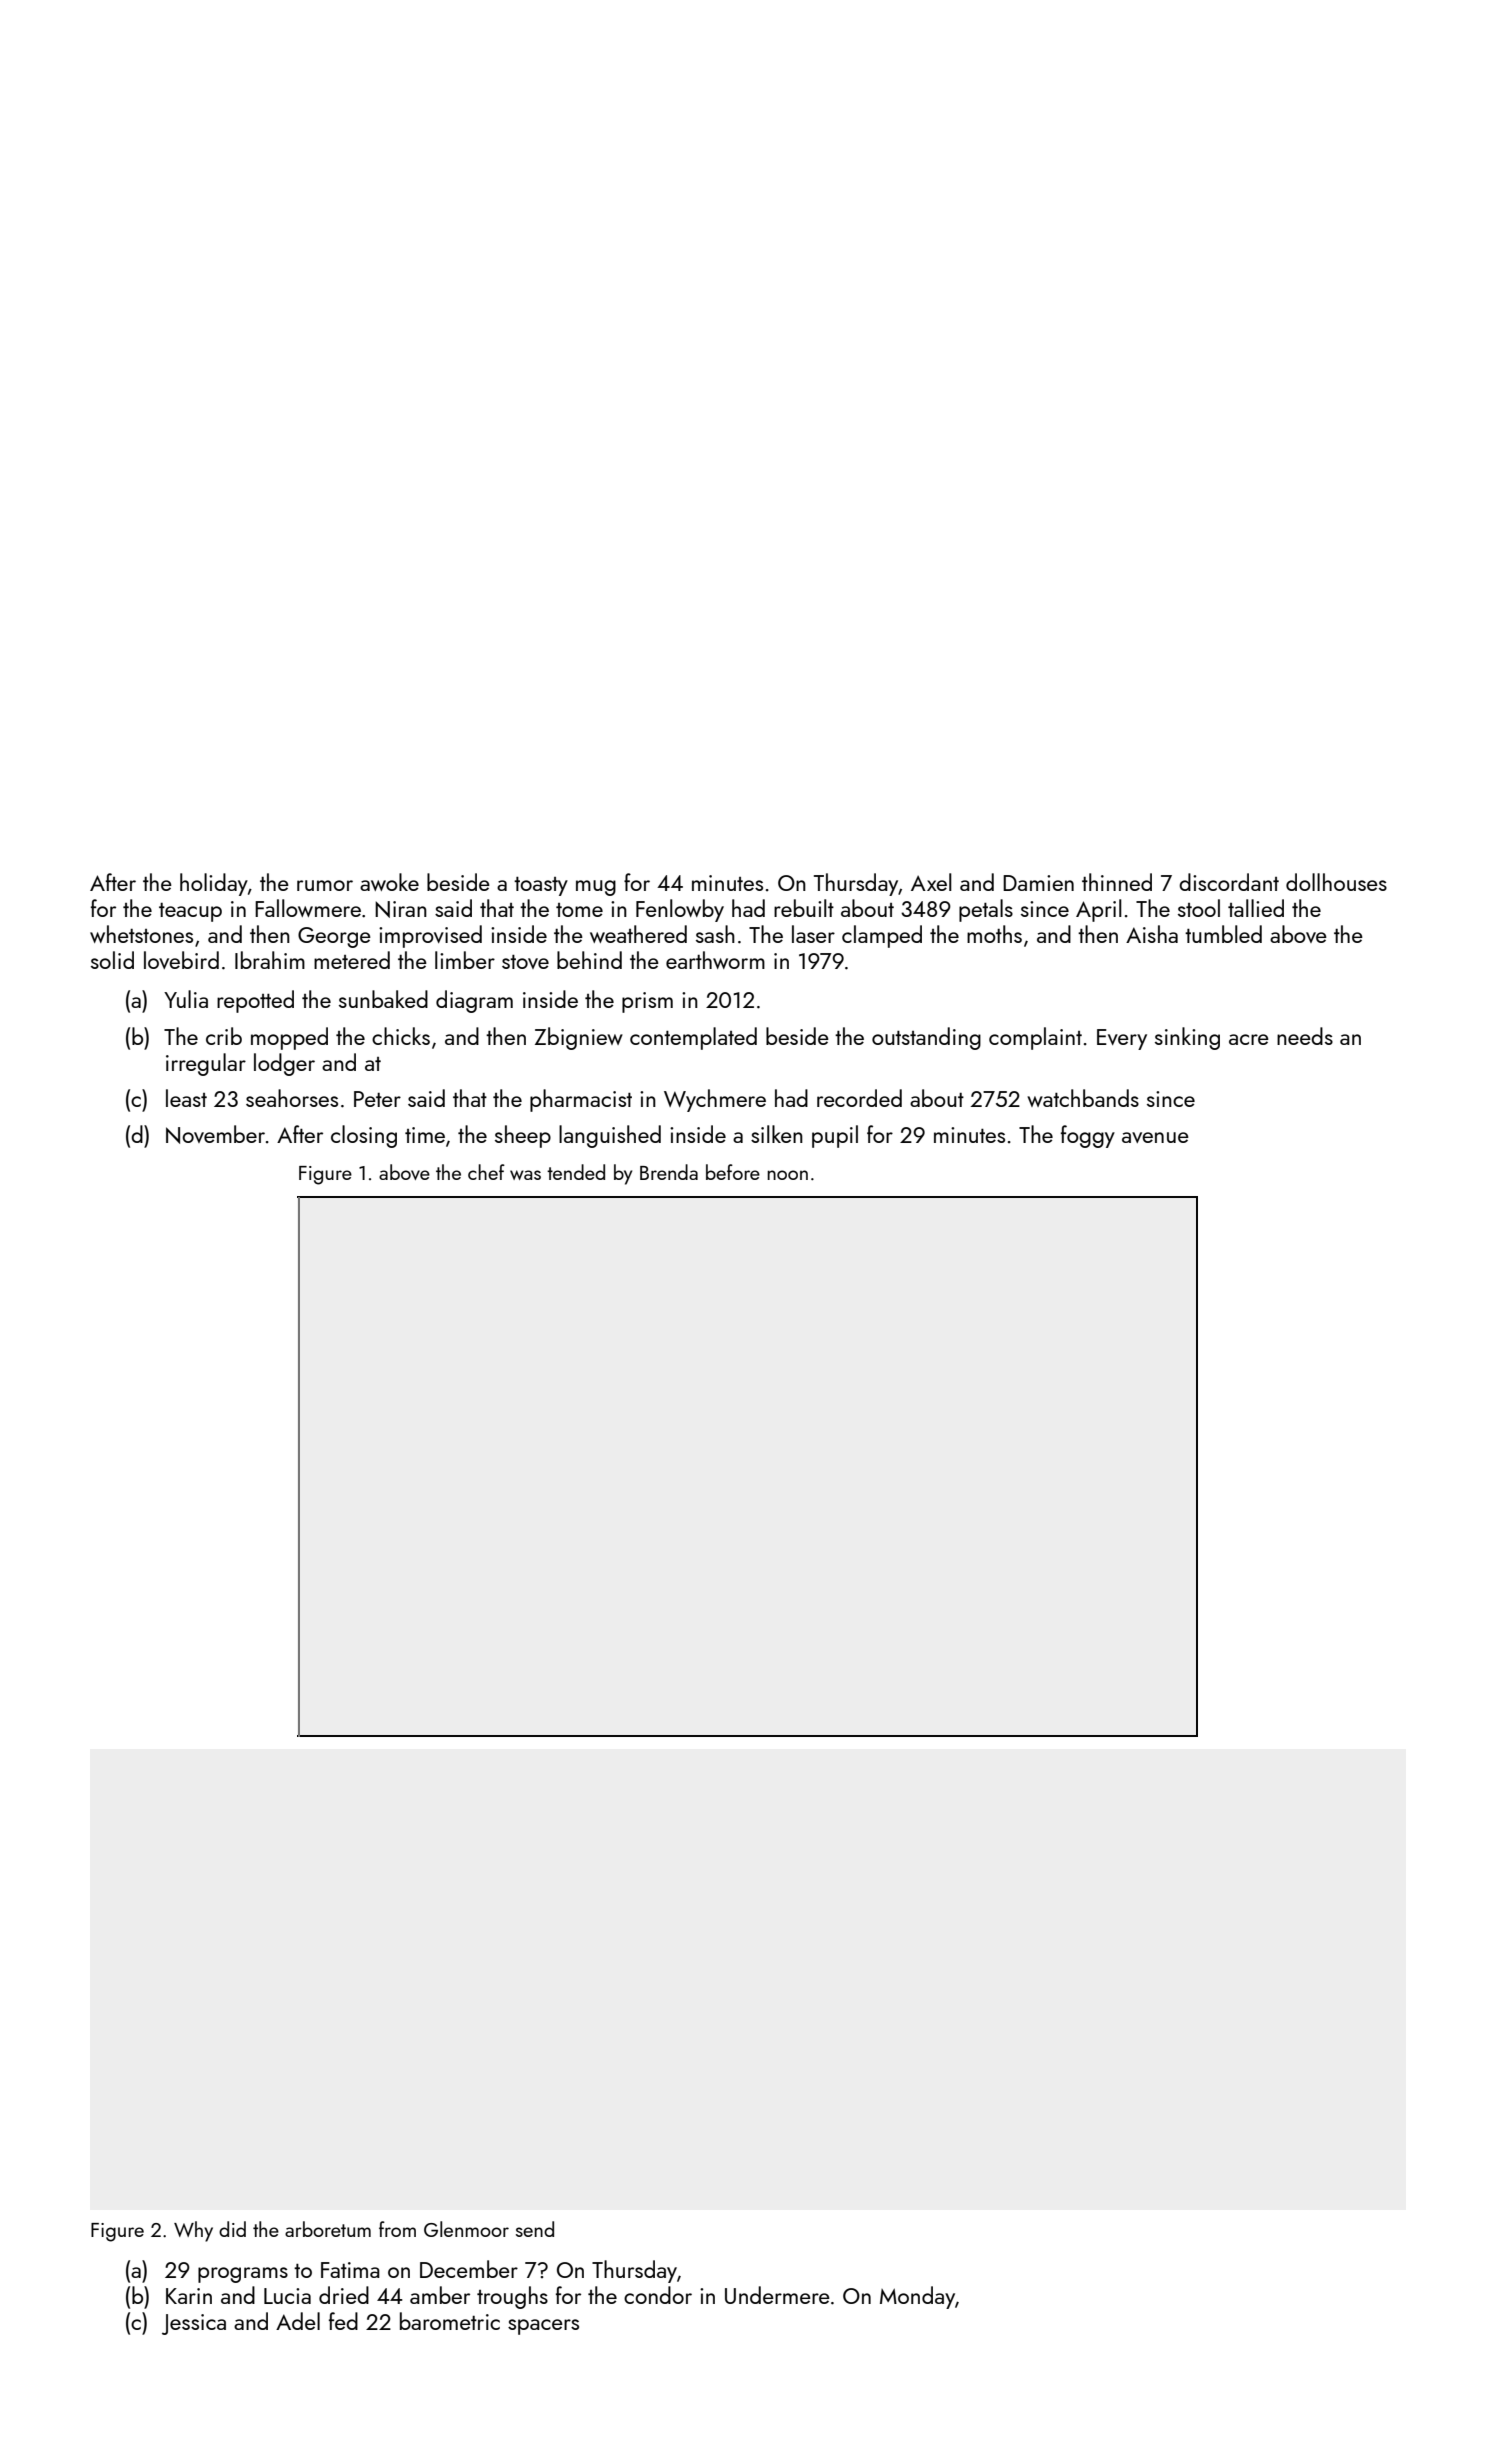 The image size is (1496, 2464). What do you see at coordinates (804, 908) in the screenshot?
I see `rebuilt` at bounding box center [804, 908].
